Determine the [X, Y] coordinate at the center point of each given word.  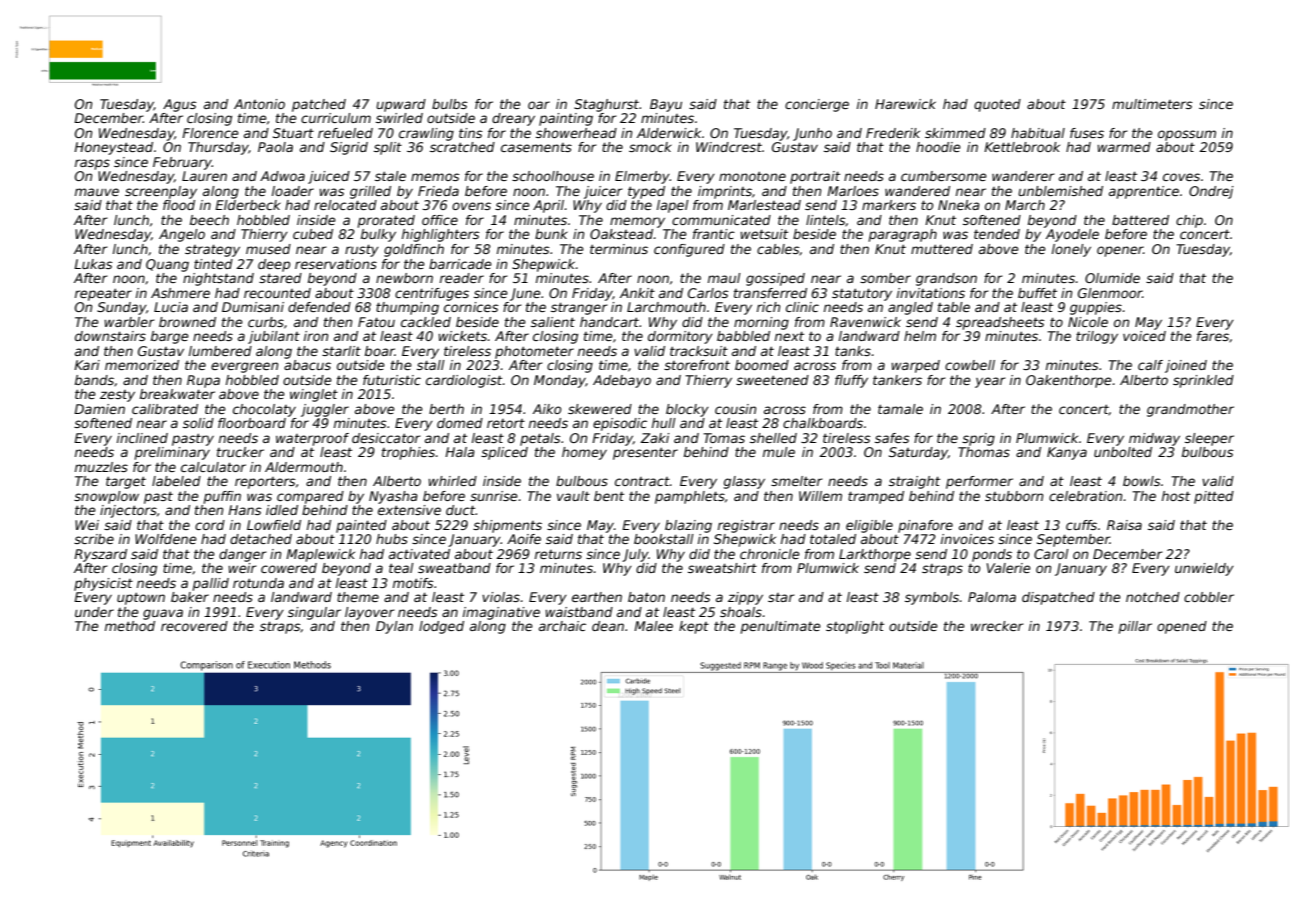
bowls [1142, 481]
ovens [471, 206]
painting [566, 119]
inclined [142, 438]
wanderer [1023, 176]
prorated [386, 221]
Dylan [394, 627]
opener [1120, 251]
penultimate [781, 627]
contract [642, 481]
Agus [180, 105]
